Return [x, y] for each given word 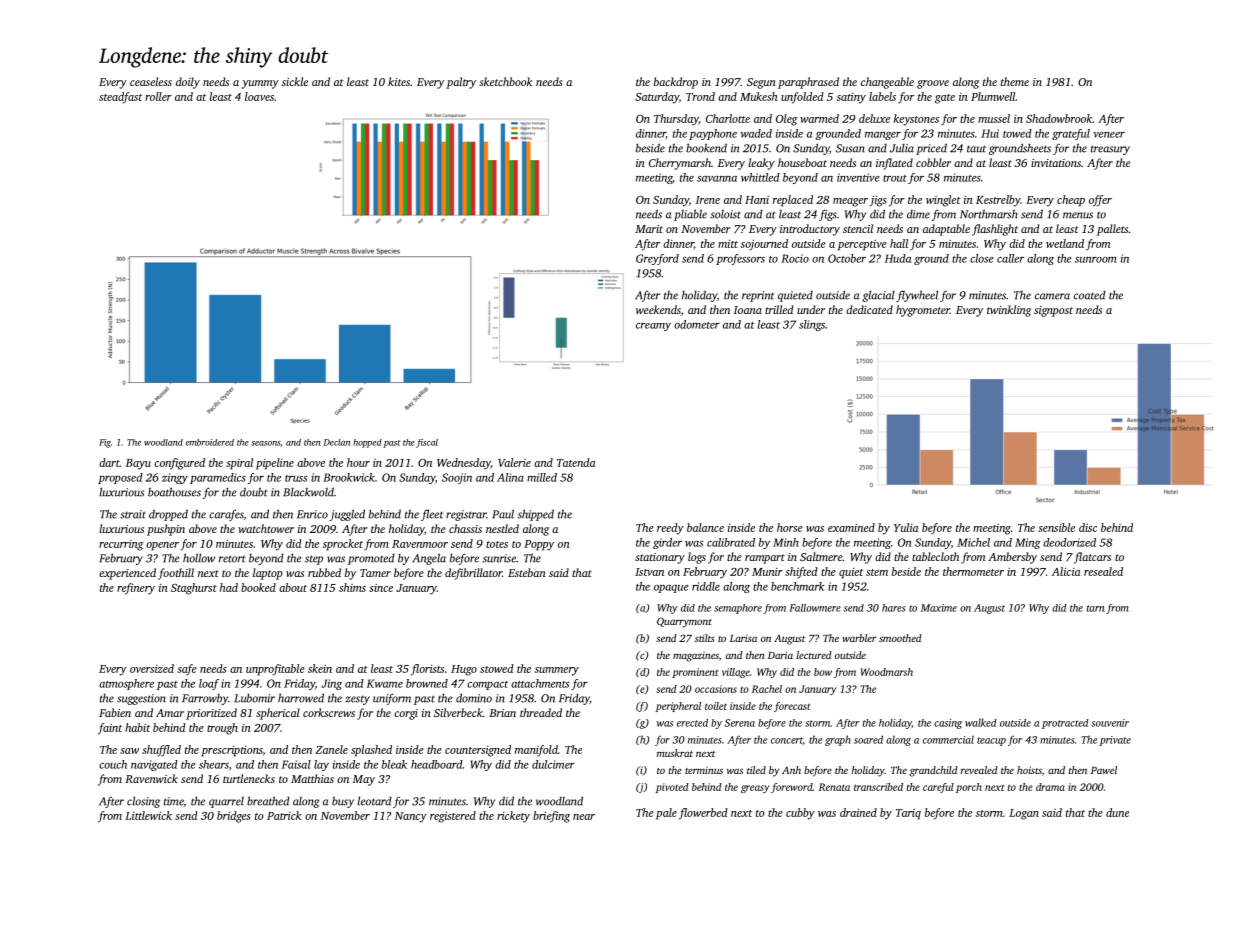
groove [933, 84]
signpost [1053, 311]
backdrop [676, 83]
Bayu [138, 464]
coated [1090, 295]
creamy [653, 327]
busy [343, 802]
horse [790, 527]
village [736, 673]
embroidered [210, 442]
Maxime [939, 608]
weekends [658, 309]
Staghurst [194, 589]
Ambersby [1012, 558]
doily [188, 83]
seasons [265, 443]
